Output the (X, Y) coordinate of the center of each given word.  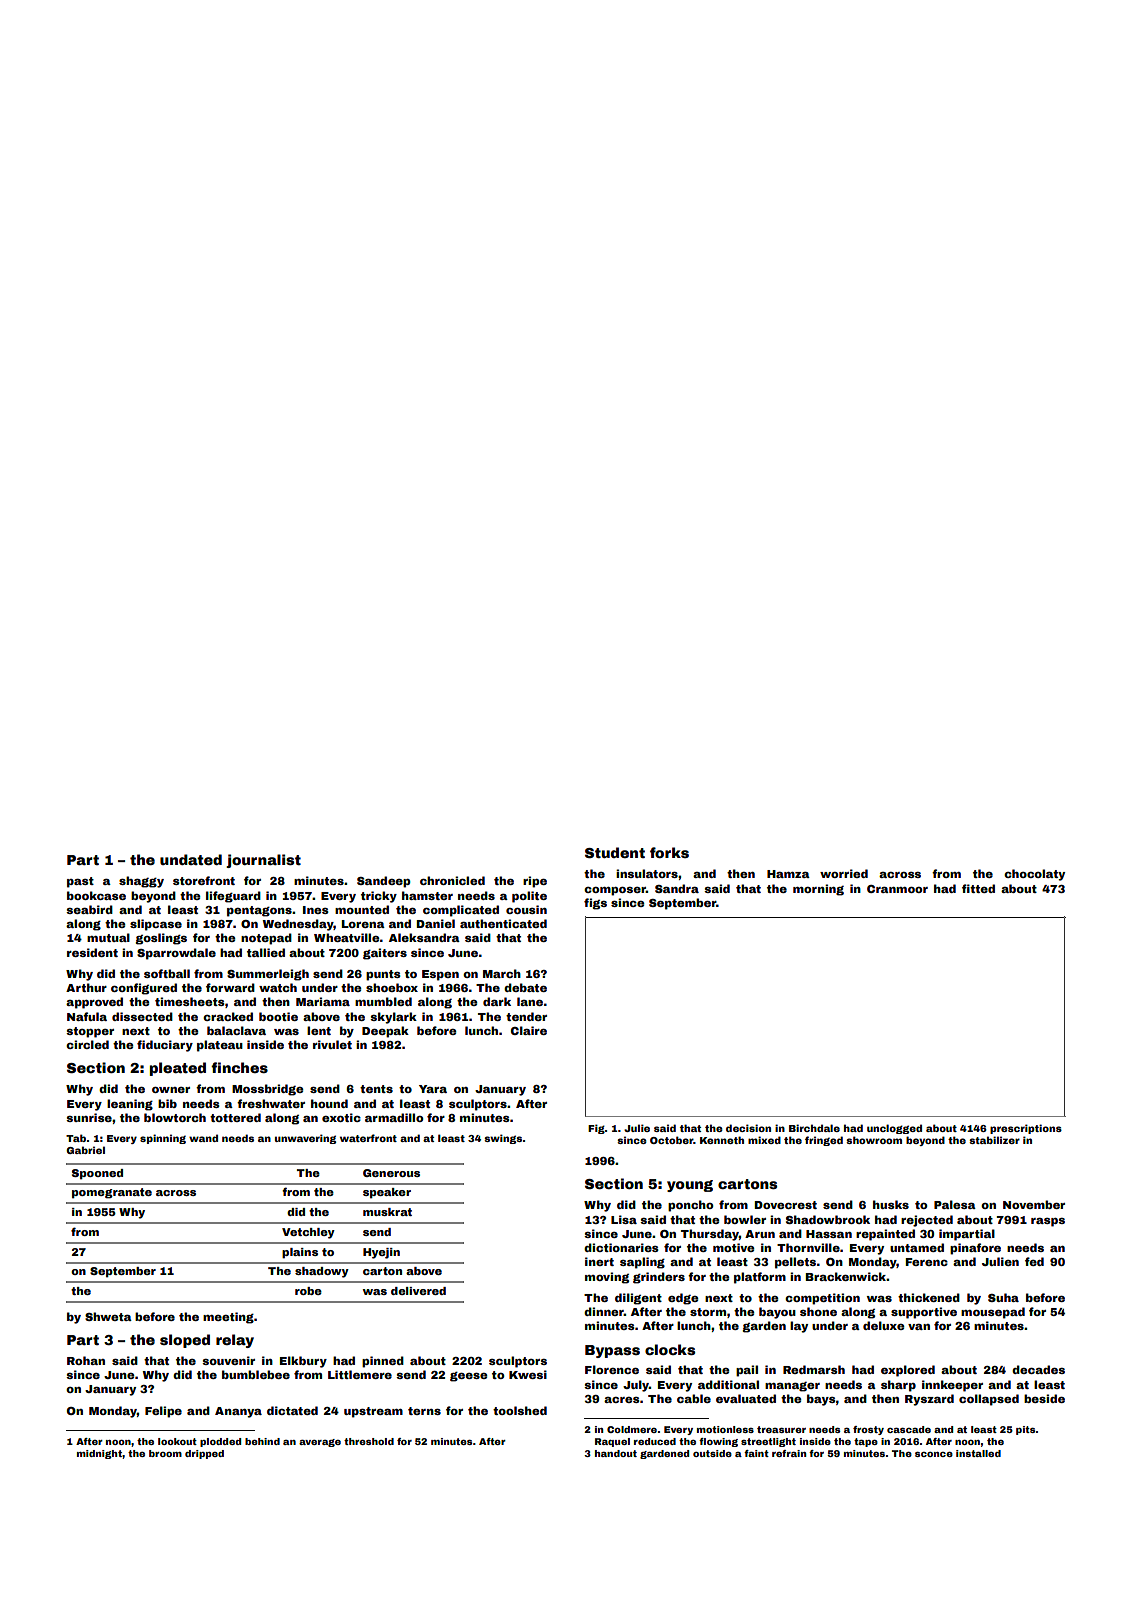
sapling (642, 1263)
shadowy (322, 1272)
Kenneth (722, 1140)
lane (530, 1001)
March (502, 973)
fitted (978, 888)
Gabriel (85, 1150)
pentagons (259, 911)
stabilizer (994, 1140)
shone (818, 1311)
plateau (220, 1046)
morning (818, 890)
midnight (99, 1454)
